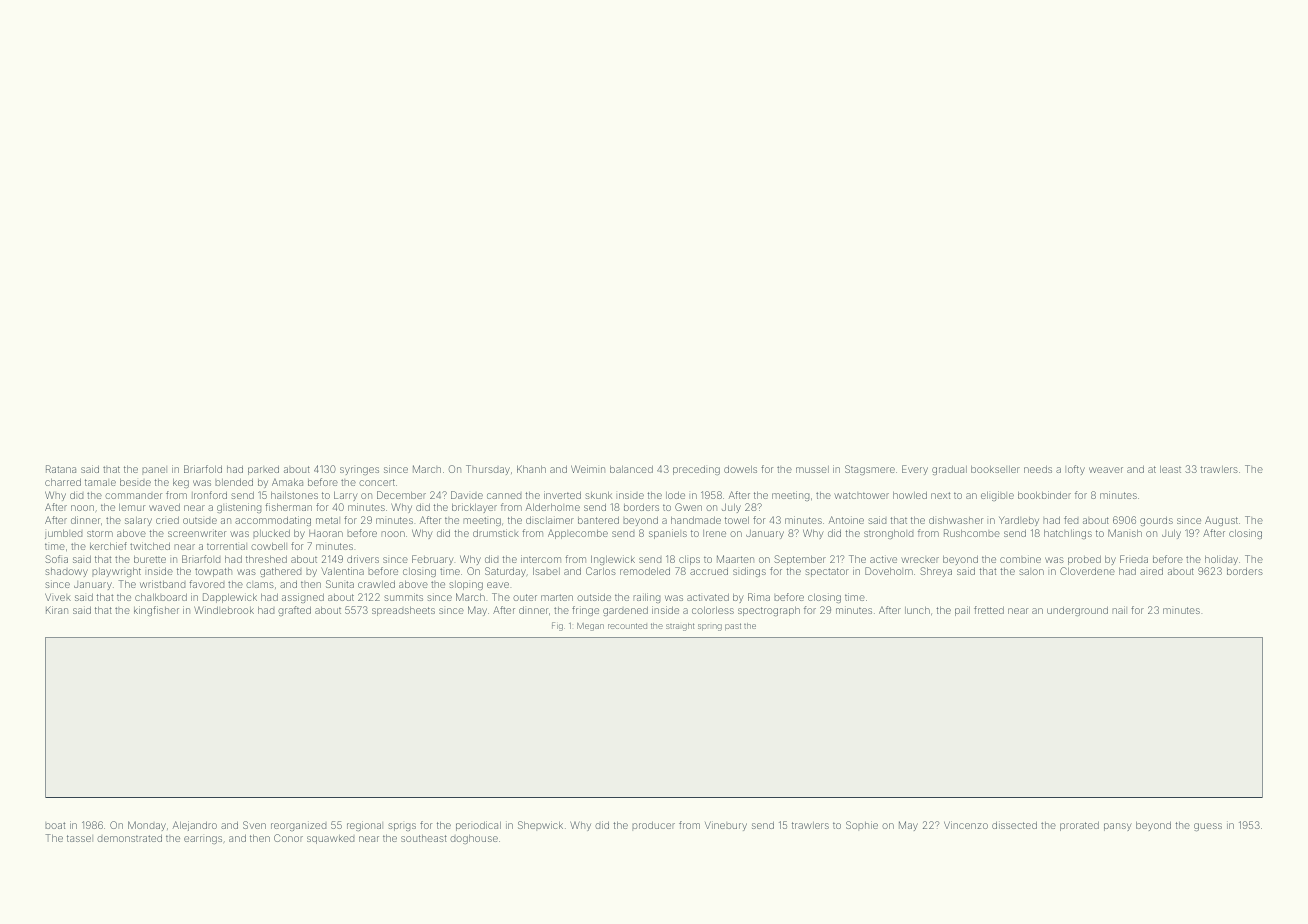  Describe the element at coordinates (156, 611) in the document. I see `kingfisher` at that location.
